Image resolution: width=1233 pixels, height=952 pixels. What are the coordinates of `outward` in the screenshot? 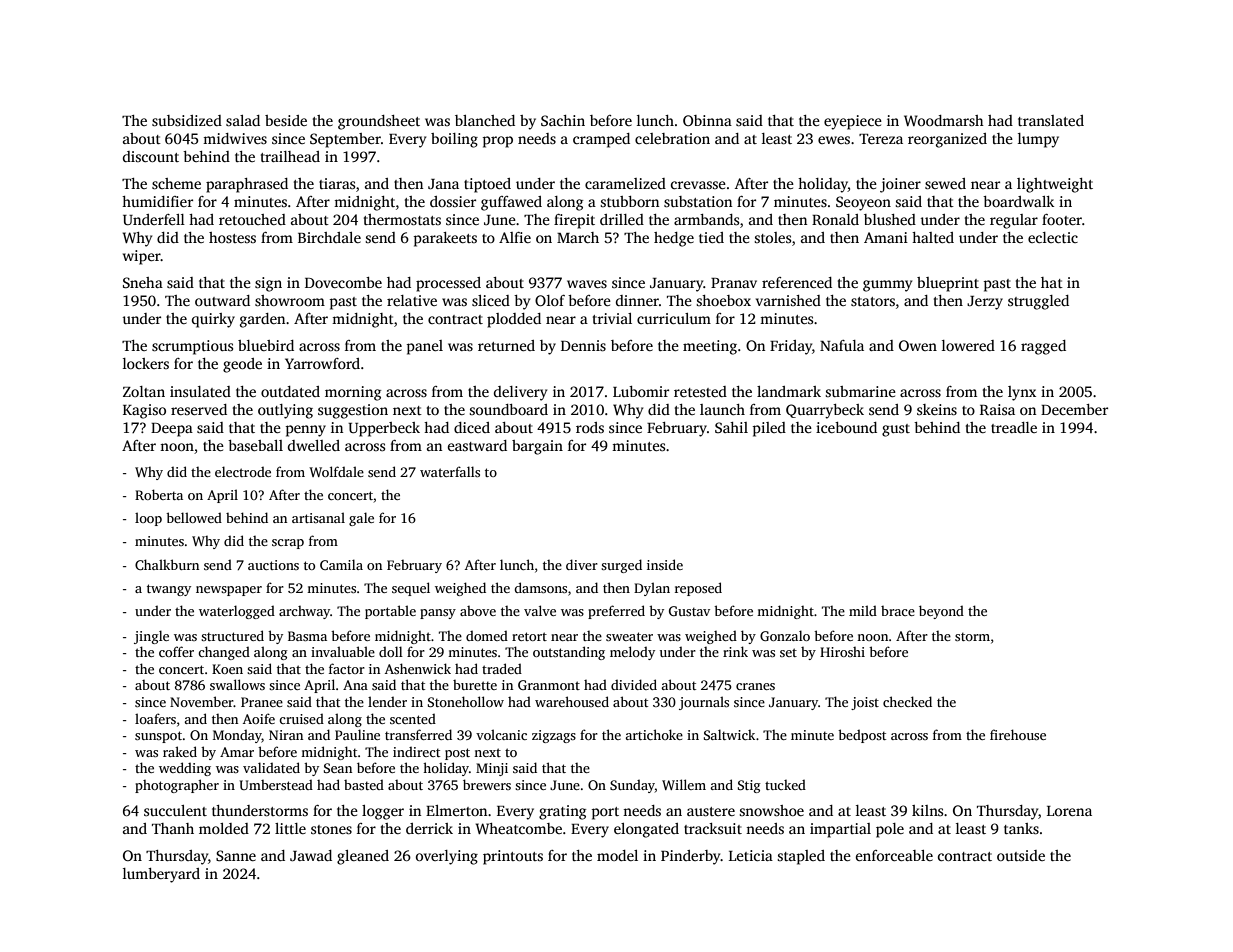 It's located at (222, 300).
